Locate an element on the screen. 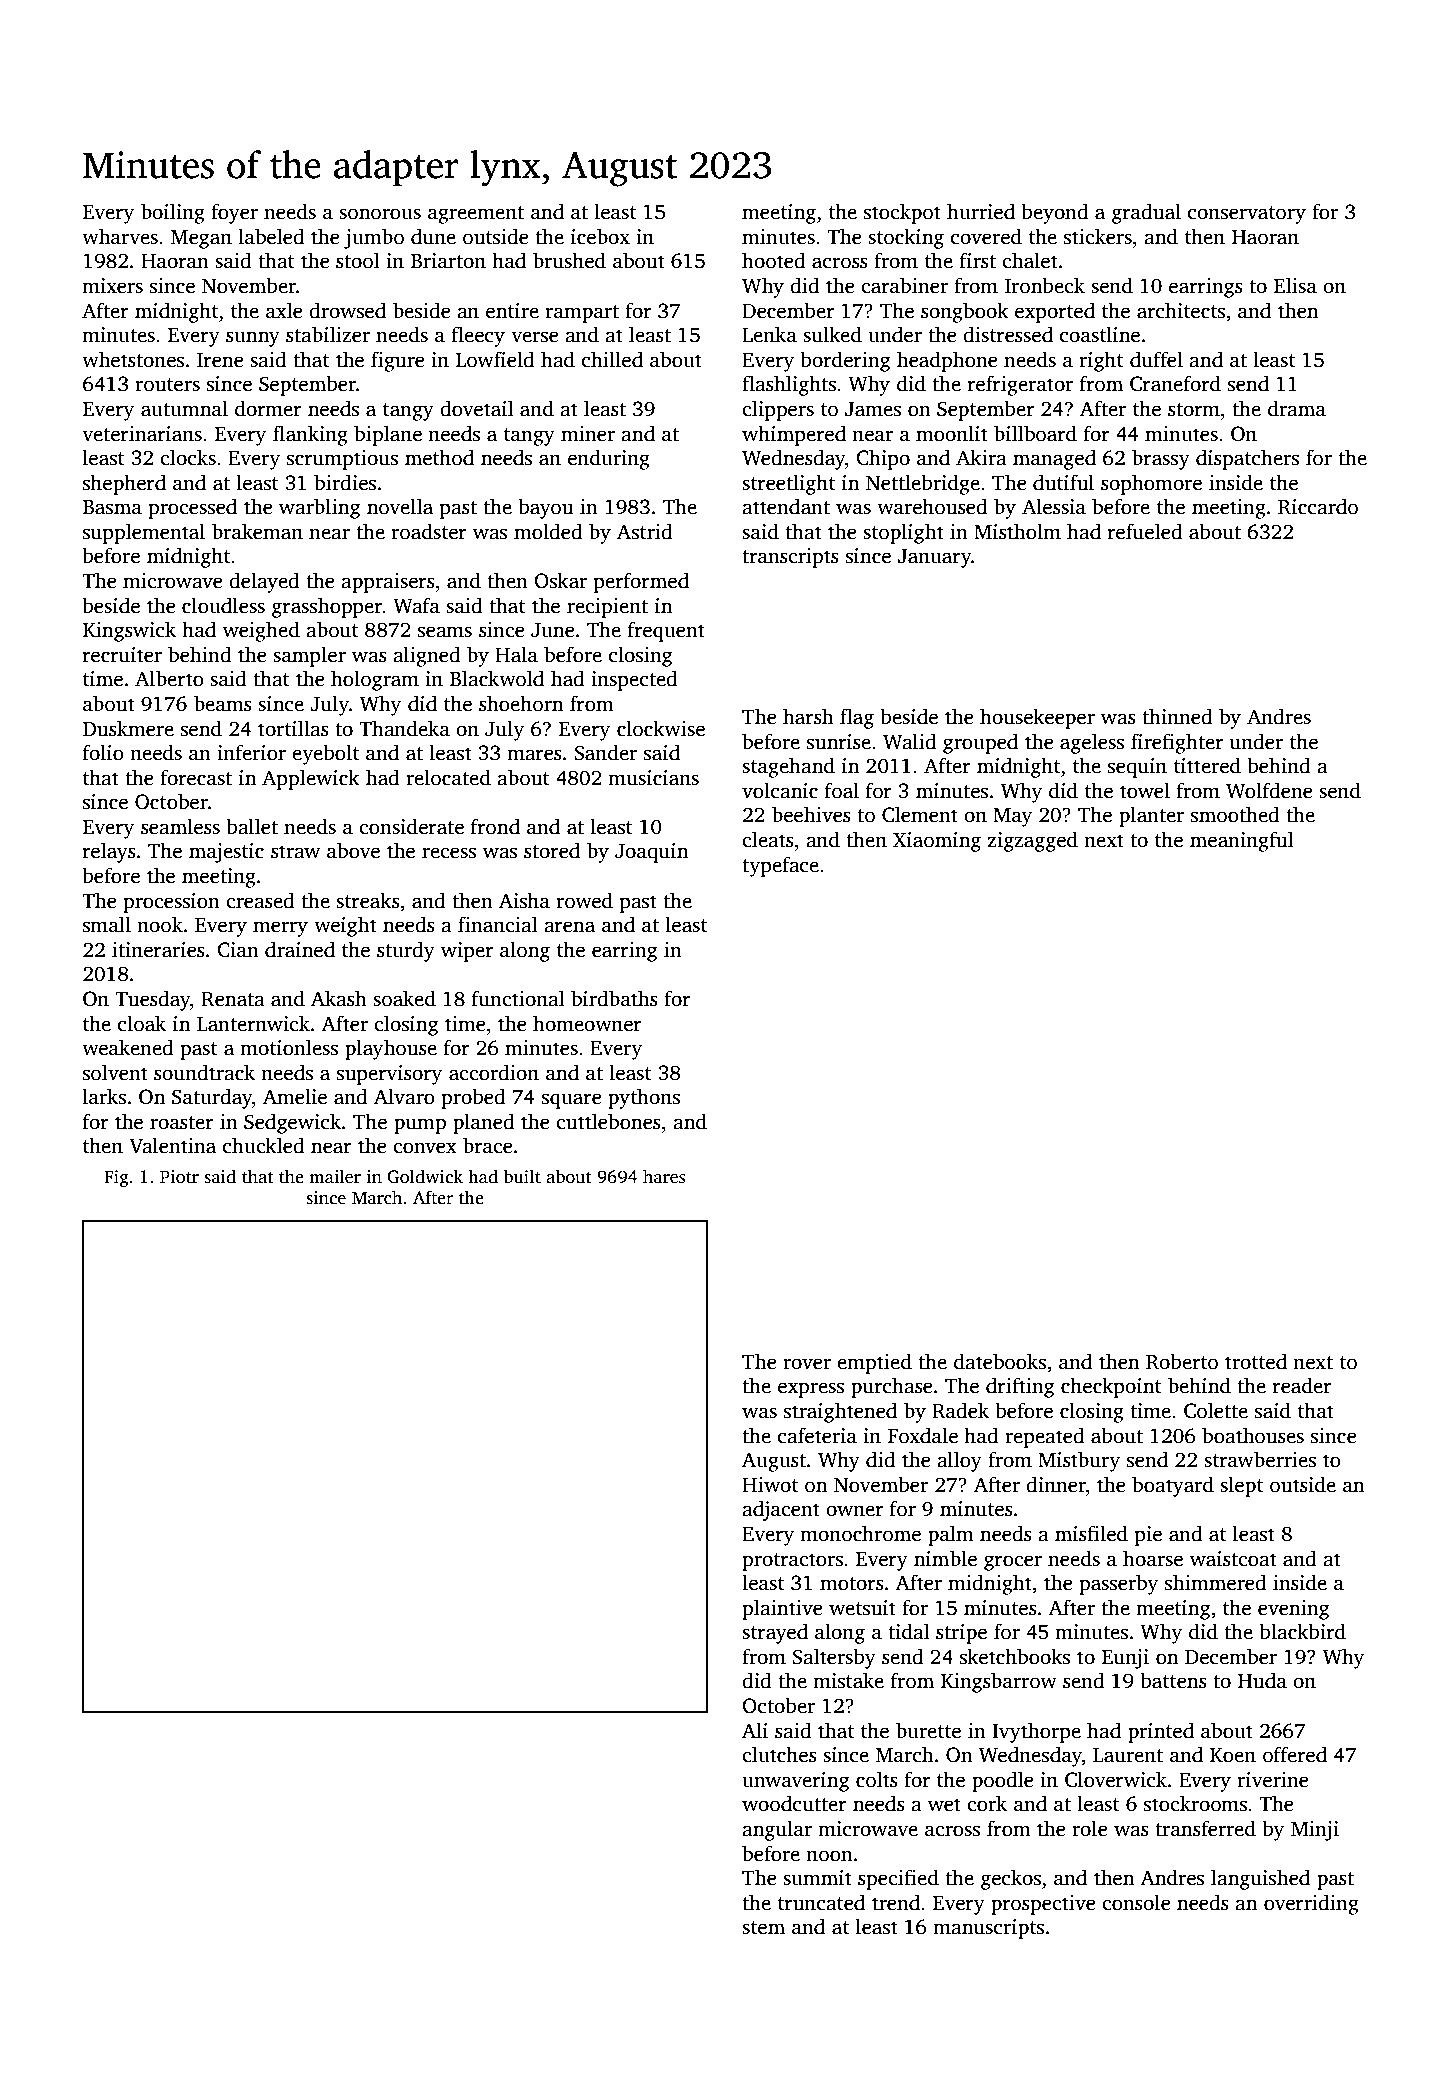 The height and width of the screenshot is (2100, 1450). emptied is located at coordinates (874, 1363).
